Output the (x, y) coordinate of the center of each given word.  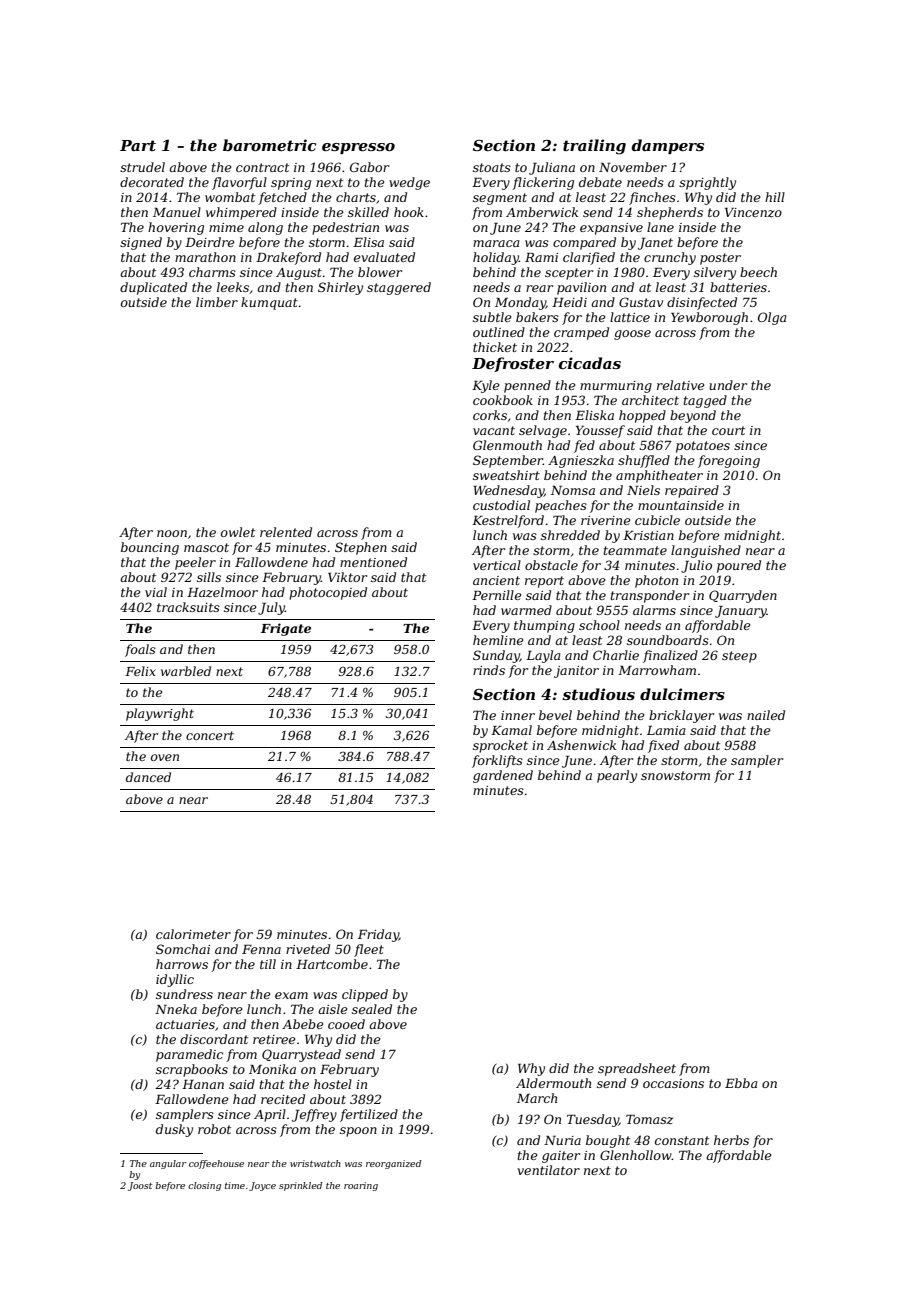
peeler (195, 563)
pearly (617, 776)
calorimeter (193, 934)
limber (217, 302)
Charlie (616, 655)
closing (204, 1186)
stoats (492, 167)
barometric (269, 145)
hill (775, 197)
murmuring (616, 387)
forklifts (497, 761)
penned (527, 386)
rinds (489, 670)
